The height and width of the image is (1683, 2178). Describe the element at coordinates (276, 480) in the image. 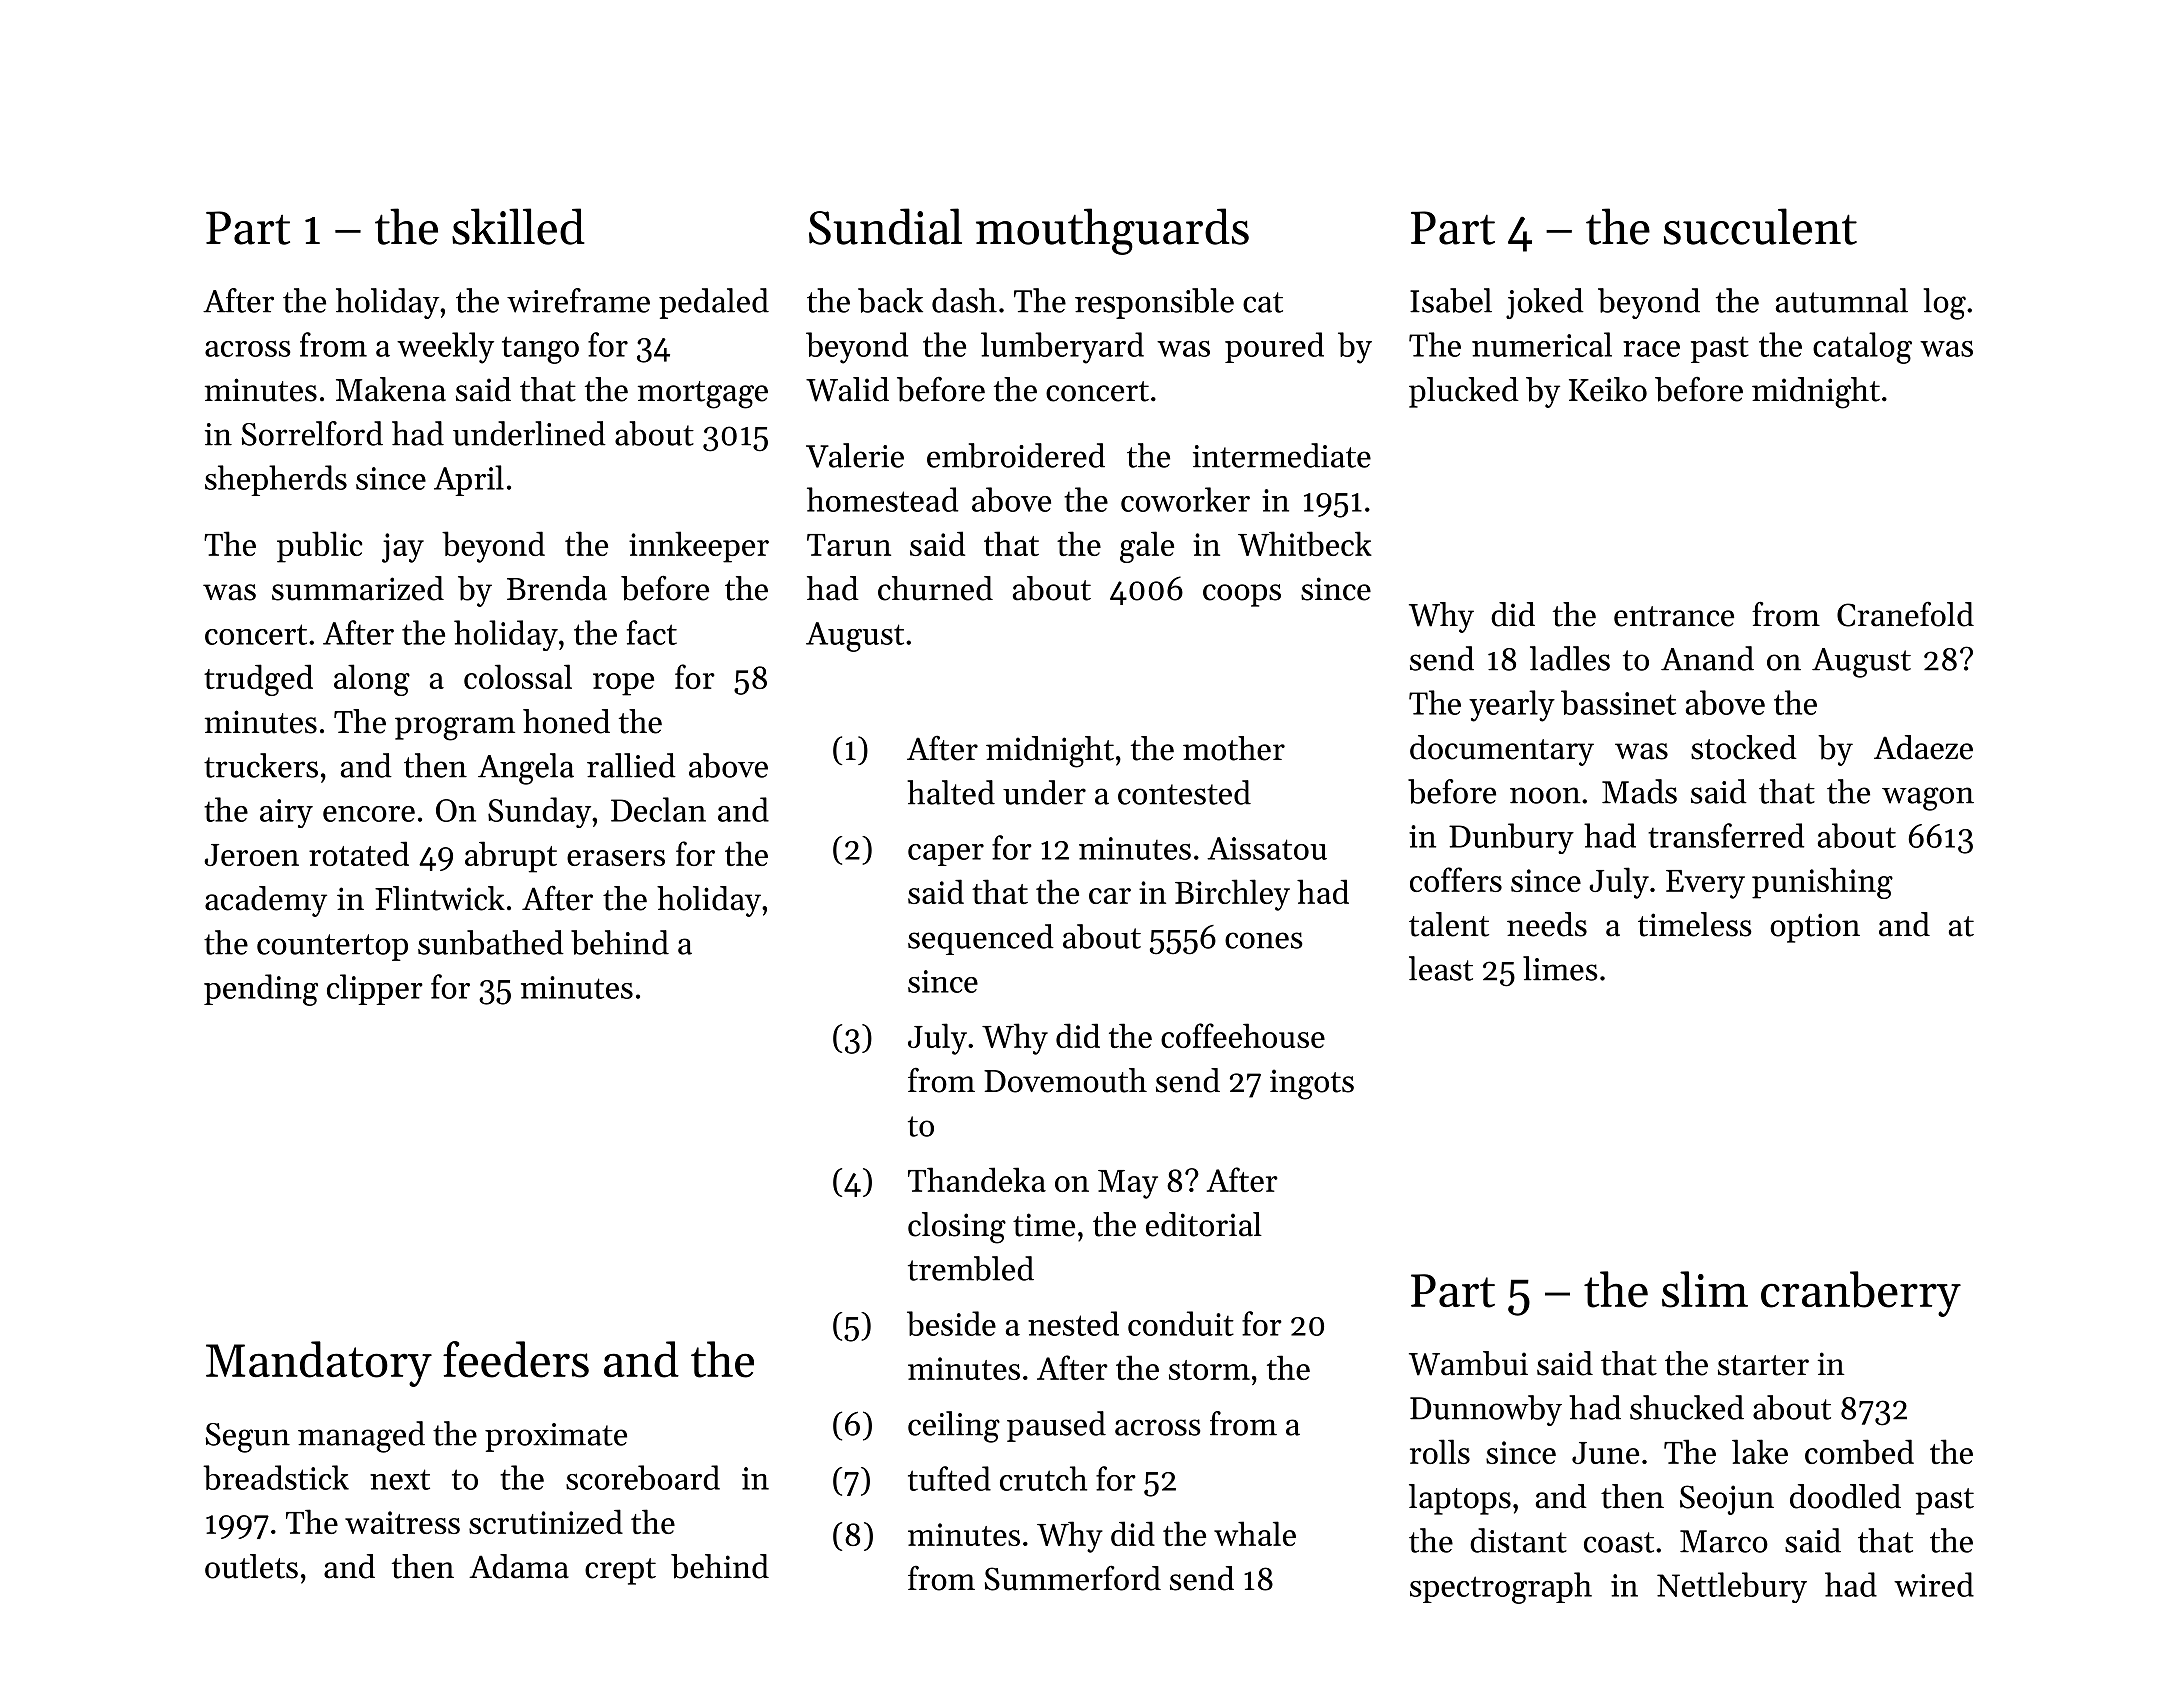

I see `shepherds` at that location.
